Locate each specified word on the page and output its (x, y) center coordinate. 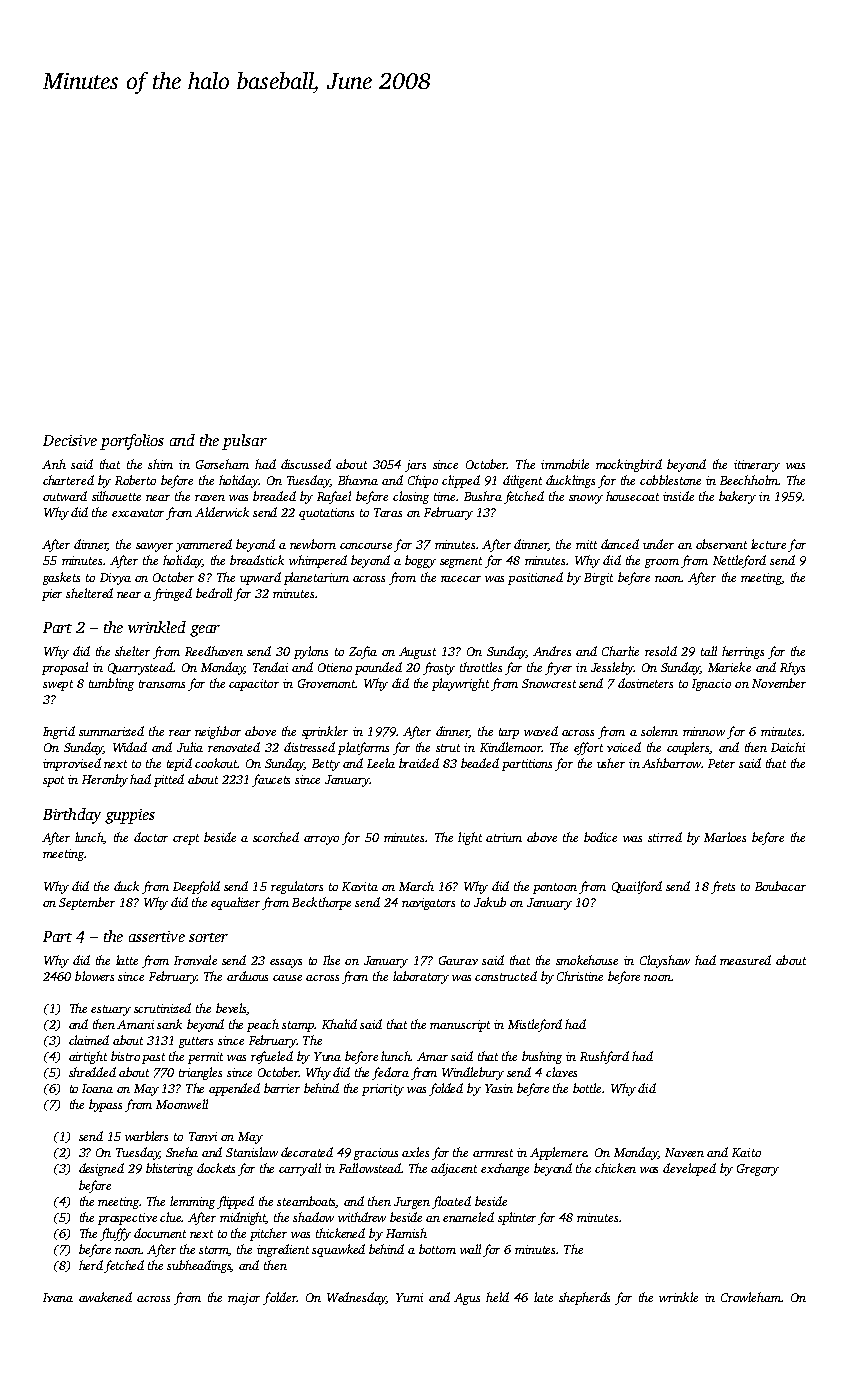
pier (52, 595)
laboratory (421, 977)
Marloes (725, 837)
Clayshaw (665, 961)
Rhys (792, 668)
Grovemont (327, 683)
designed (101, 1169)
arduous (247, 976)
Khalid (339, 1024)
